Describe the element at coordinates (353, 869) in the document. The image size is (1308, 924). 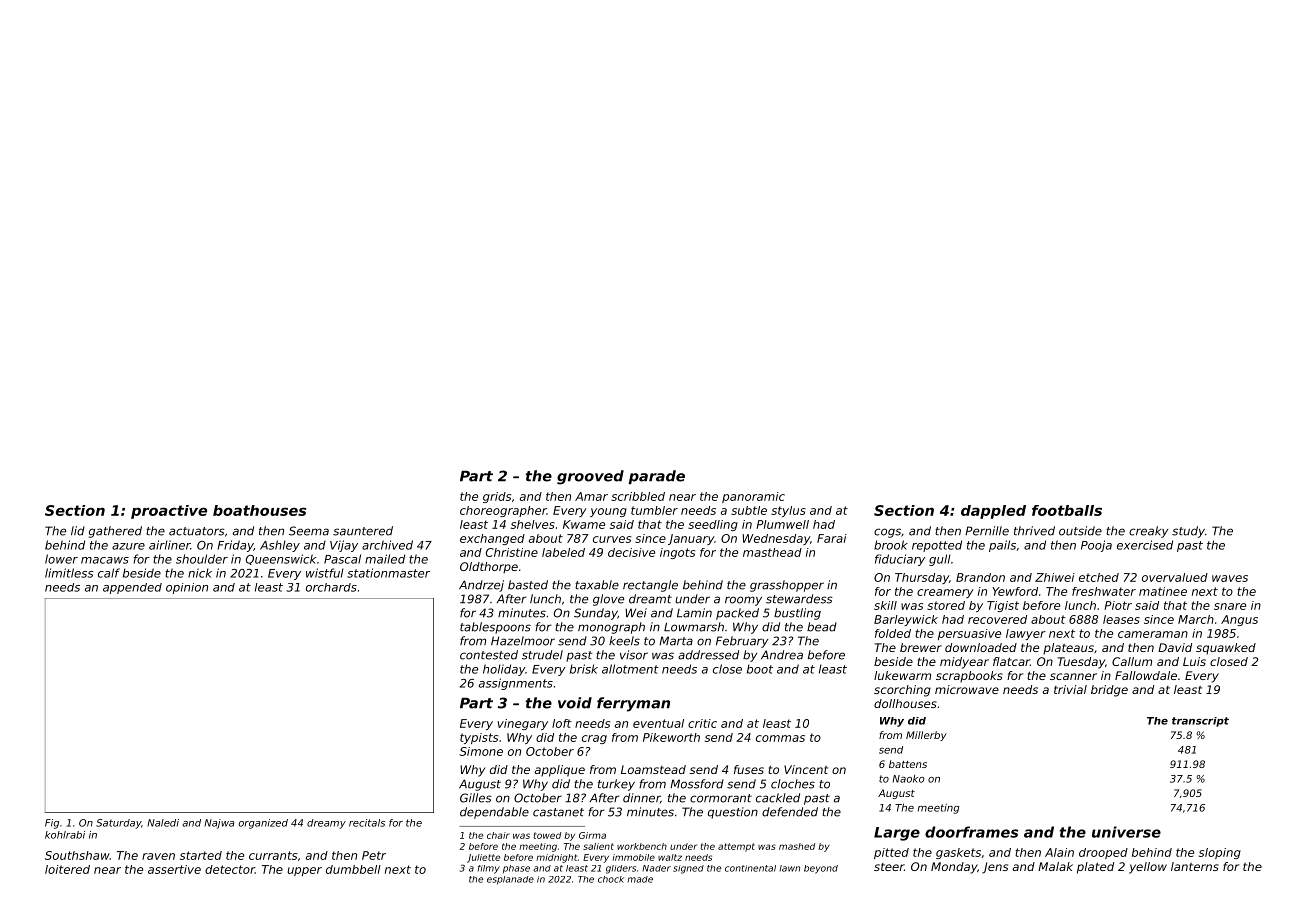
I see `dumbbell` at that location.
